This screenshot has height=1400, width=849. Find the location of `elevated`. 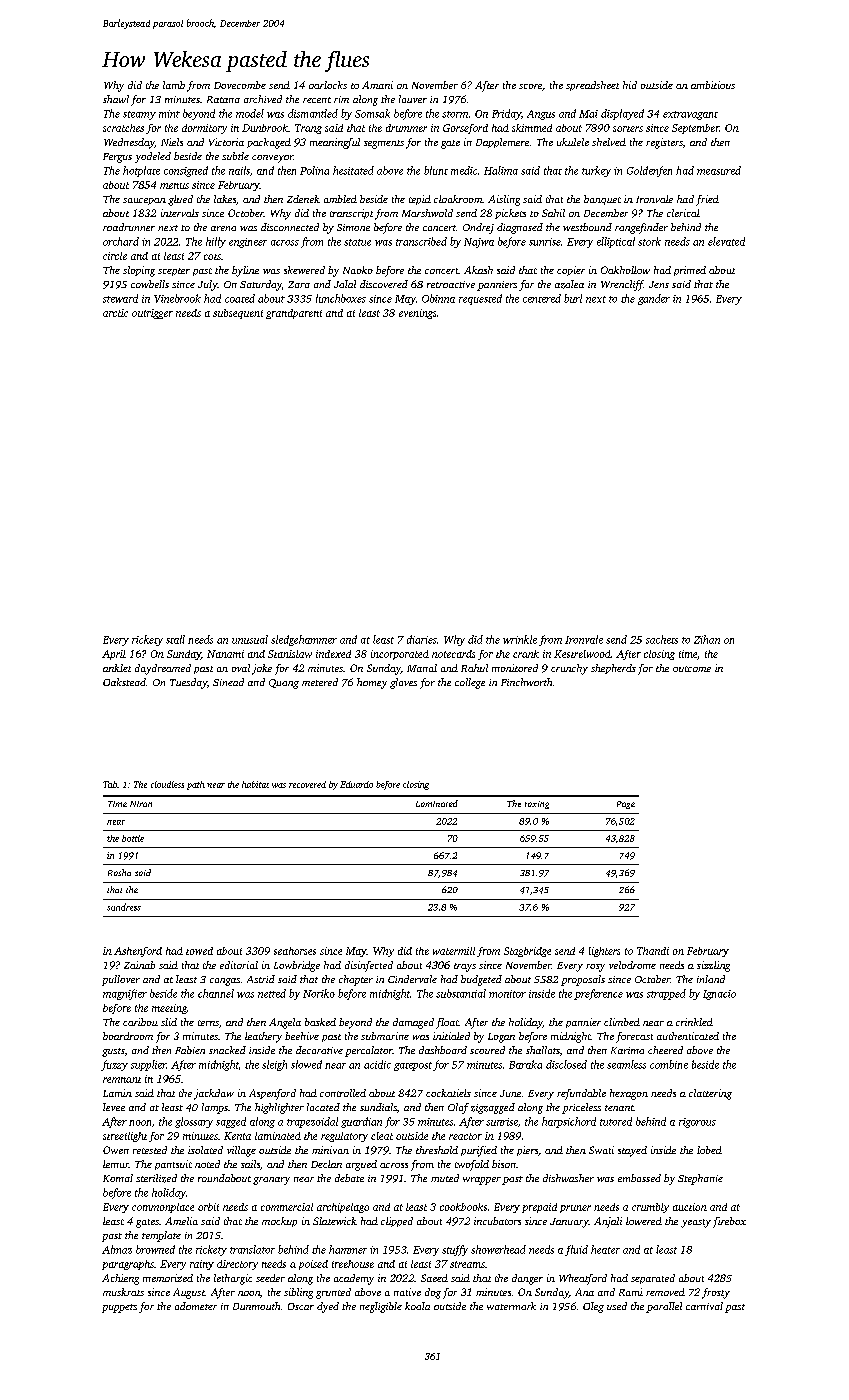

elevated is located at coordinates (726, 241).
